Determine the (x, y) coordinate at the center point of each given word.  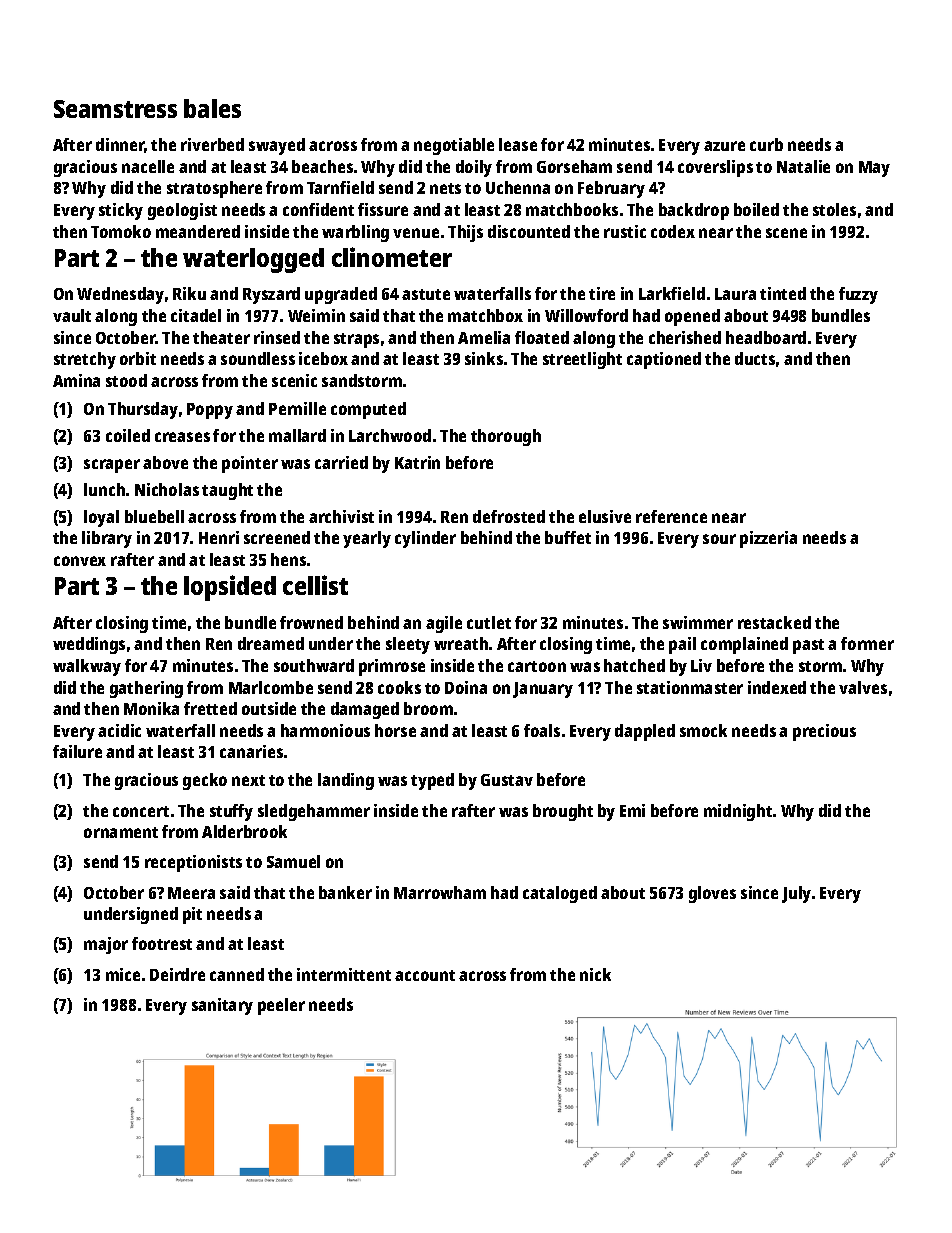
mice (123, 974)
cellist (315, 585)
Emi (632, 810)
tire (602, 293)
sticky (121, 211)
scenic (294, 380)
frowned (311, 622)
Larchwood (390, 435)
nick (595, 974)
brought (563, 812)
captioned (664, 360)
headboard (766, 337)
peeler (281, 1006)
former (867, 643)
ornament (121, 832)
